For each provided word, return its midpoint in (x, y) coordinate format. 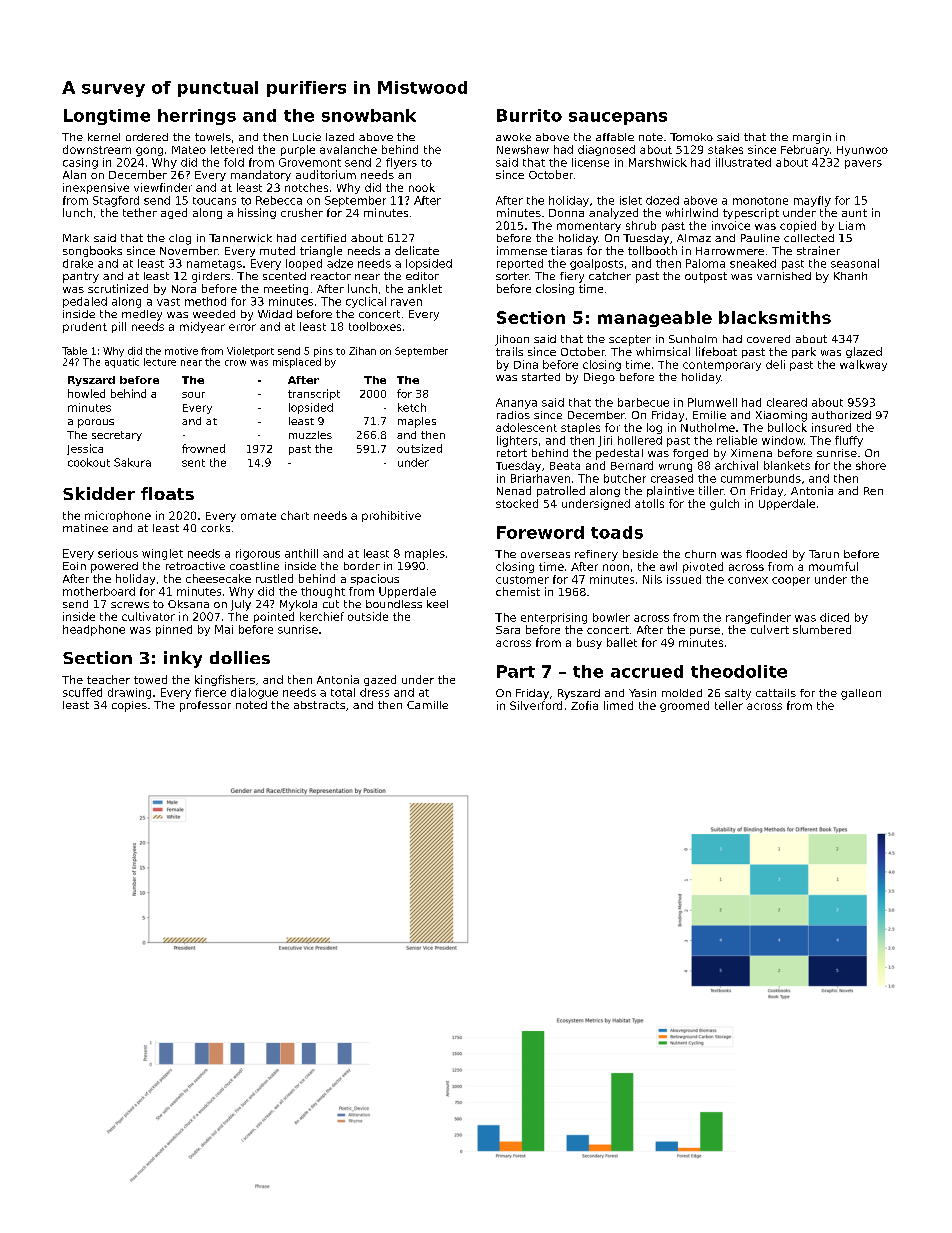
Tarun (824, 554)
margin (812, 138)
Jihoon (512, 340)
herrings (197, 117)
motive (181, 351)
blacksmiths (775, 317)
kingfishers (225, 680)
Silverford (536, 705)
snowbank (369, 115)
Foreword (540, 532)
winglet (162, 554)
